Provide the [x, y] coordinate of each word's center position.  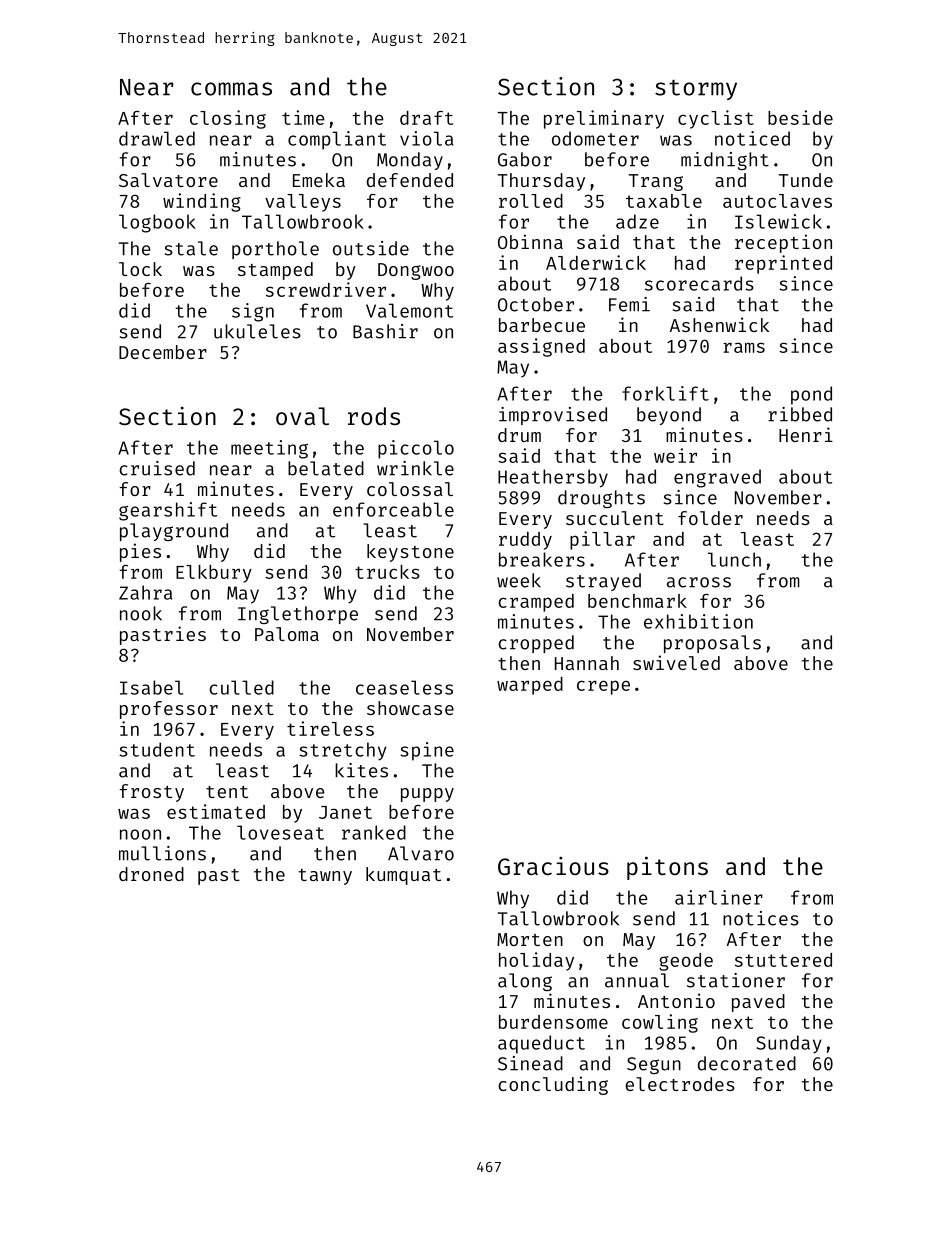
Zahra [145, 592]
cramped [536, 603]
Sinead [530, 1063]
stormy [696, 90]
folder [710, 518]
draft [426, 118]
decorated [747, 1063]
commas [231, 89]
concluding [553, 1085]
